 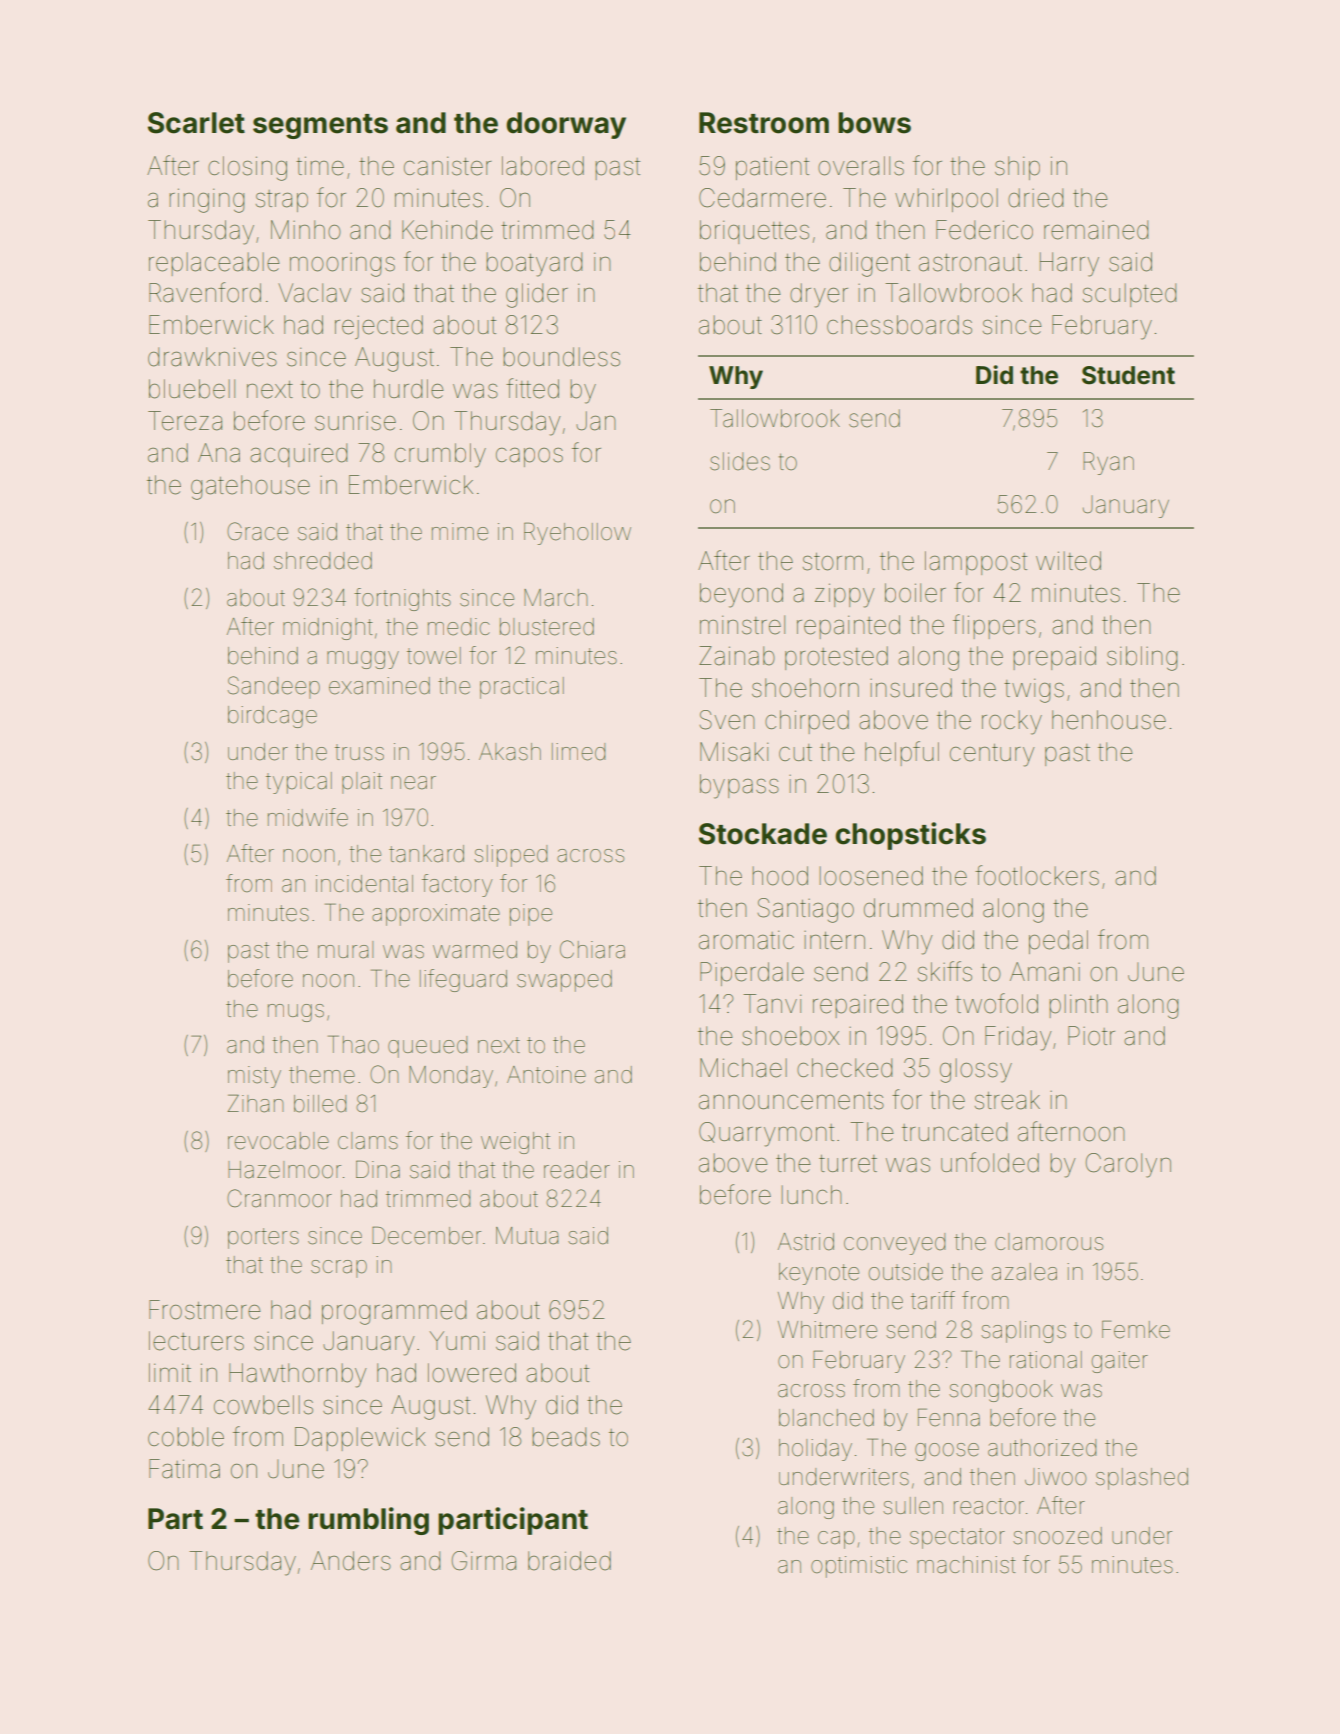 I want to click on Harry, so click(x=1069, y=264).
